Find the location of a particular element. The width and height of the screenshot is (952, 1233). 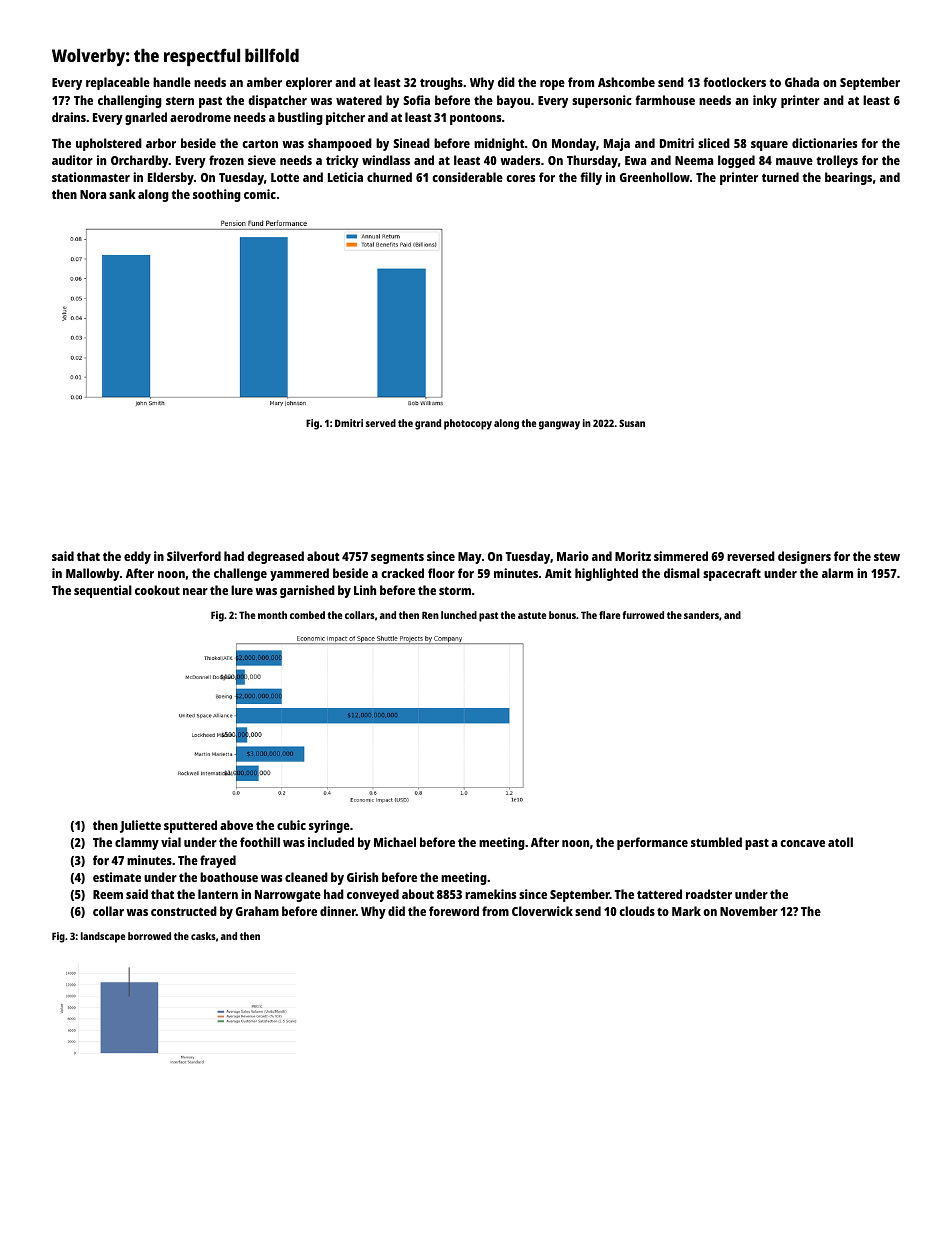

bearings is located at coordinates (848, 178).
